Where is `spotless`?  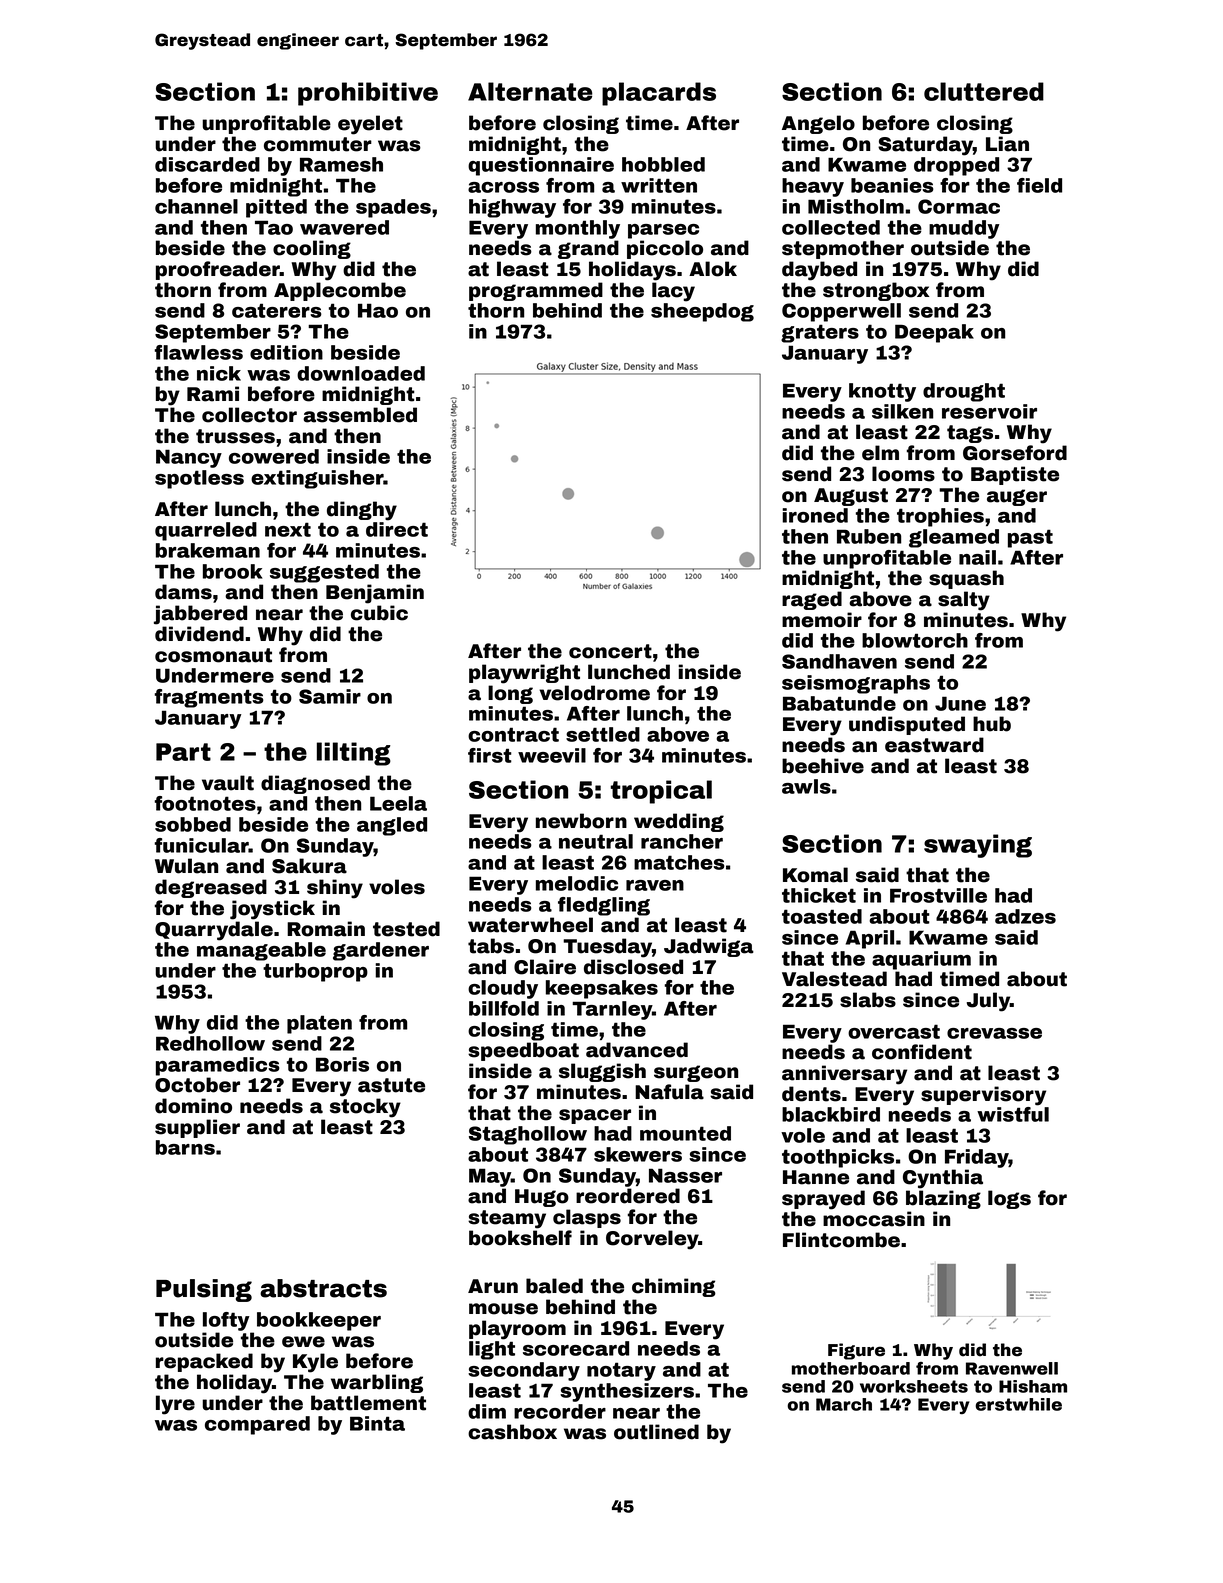
spotless is located at coordinates (199, 479).
